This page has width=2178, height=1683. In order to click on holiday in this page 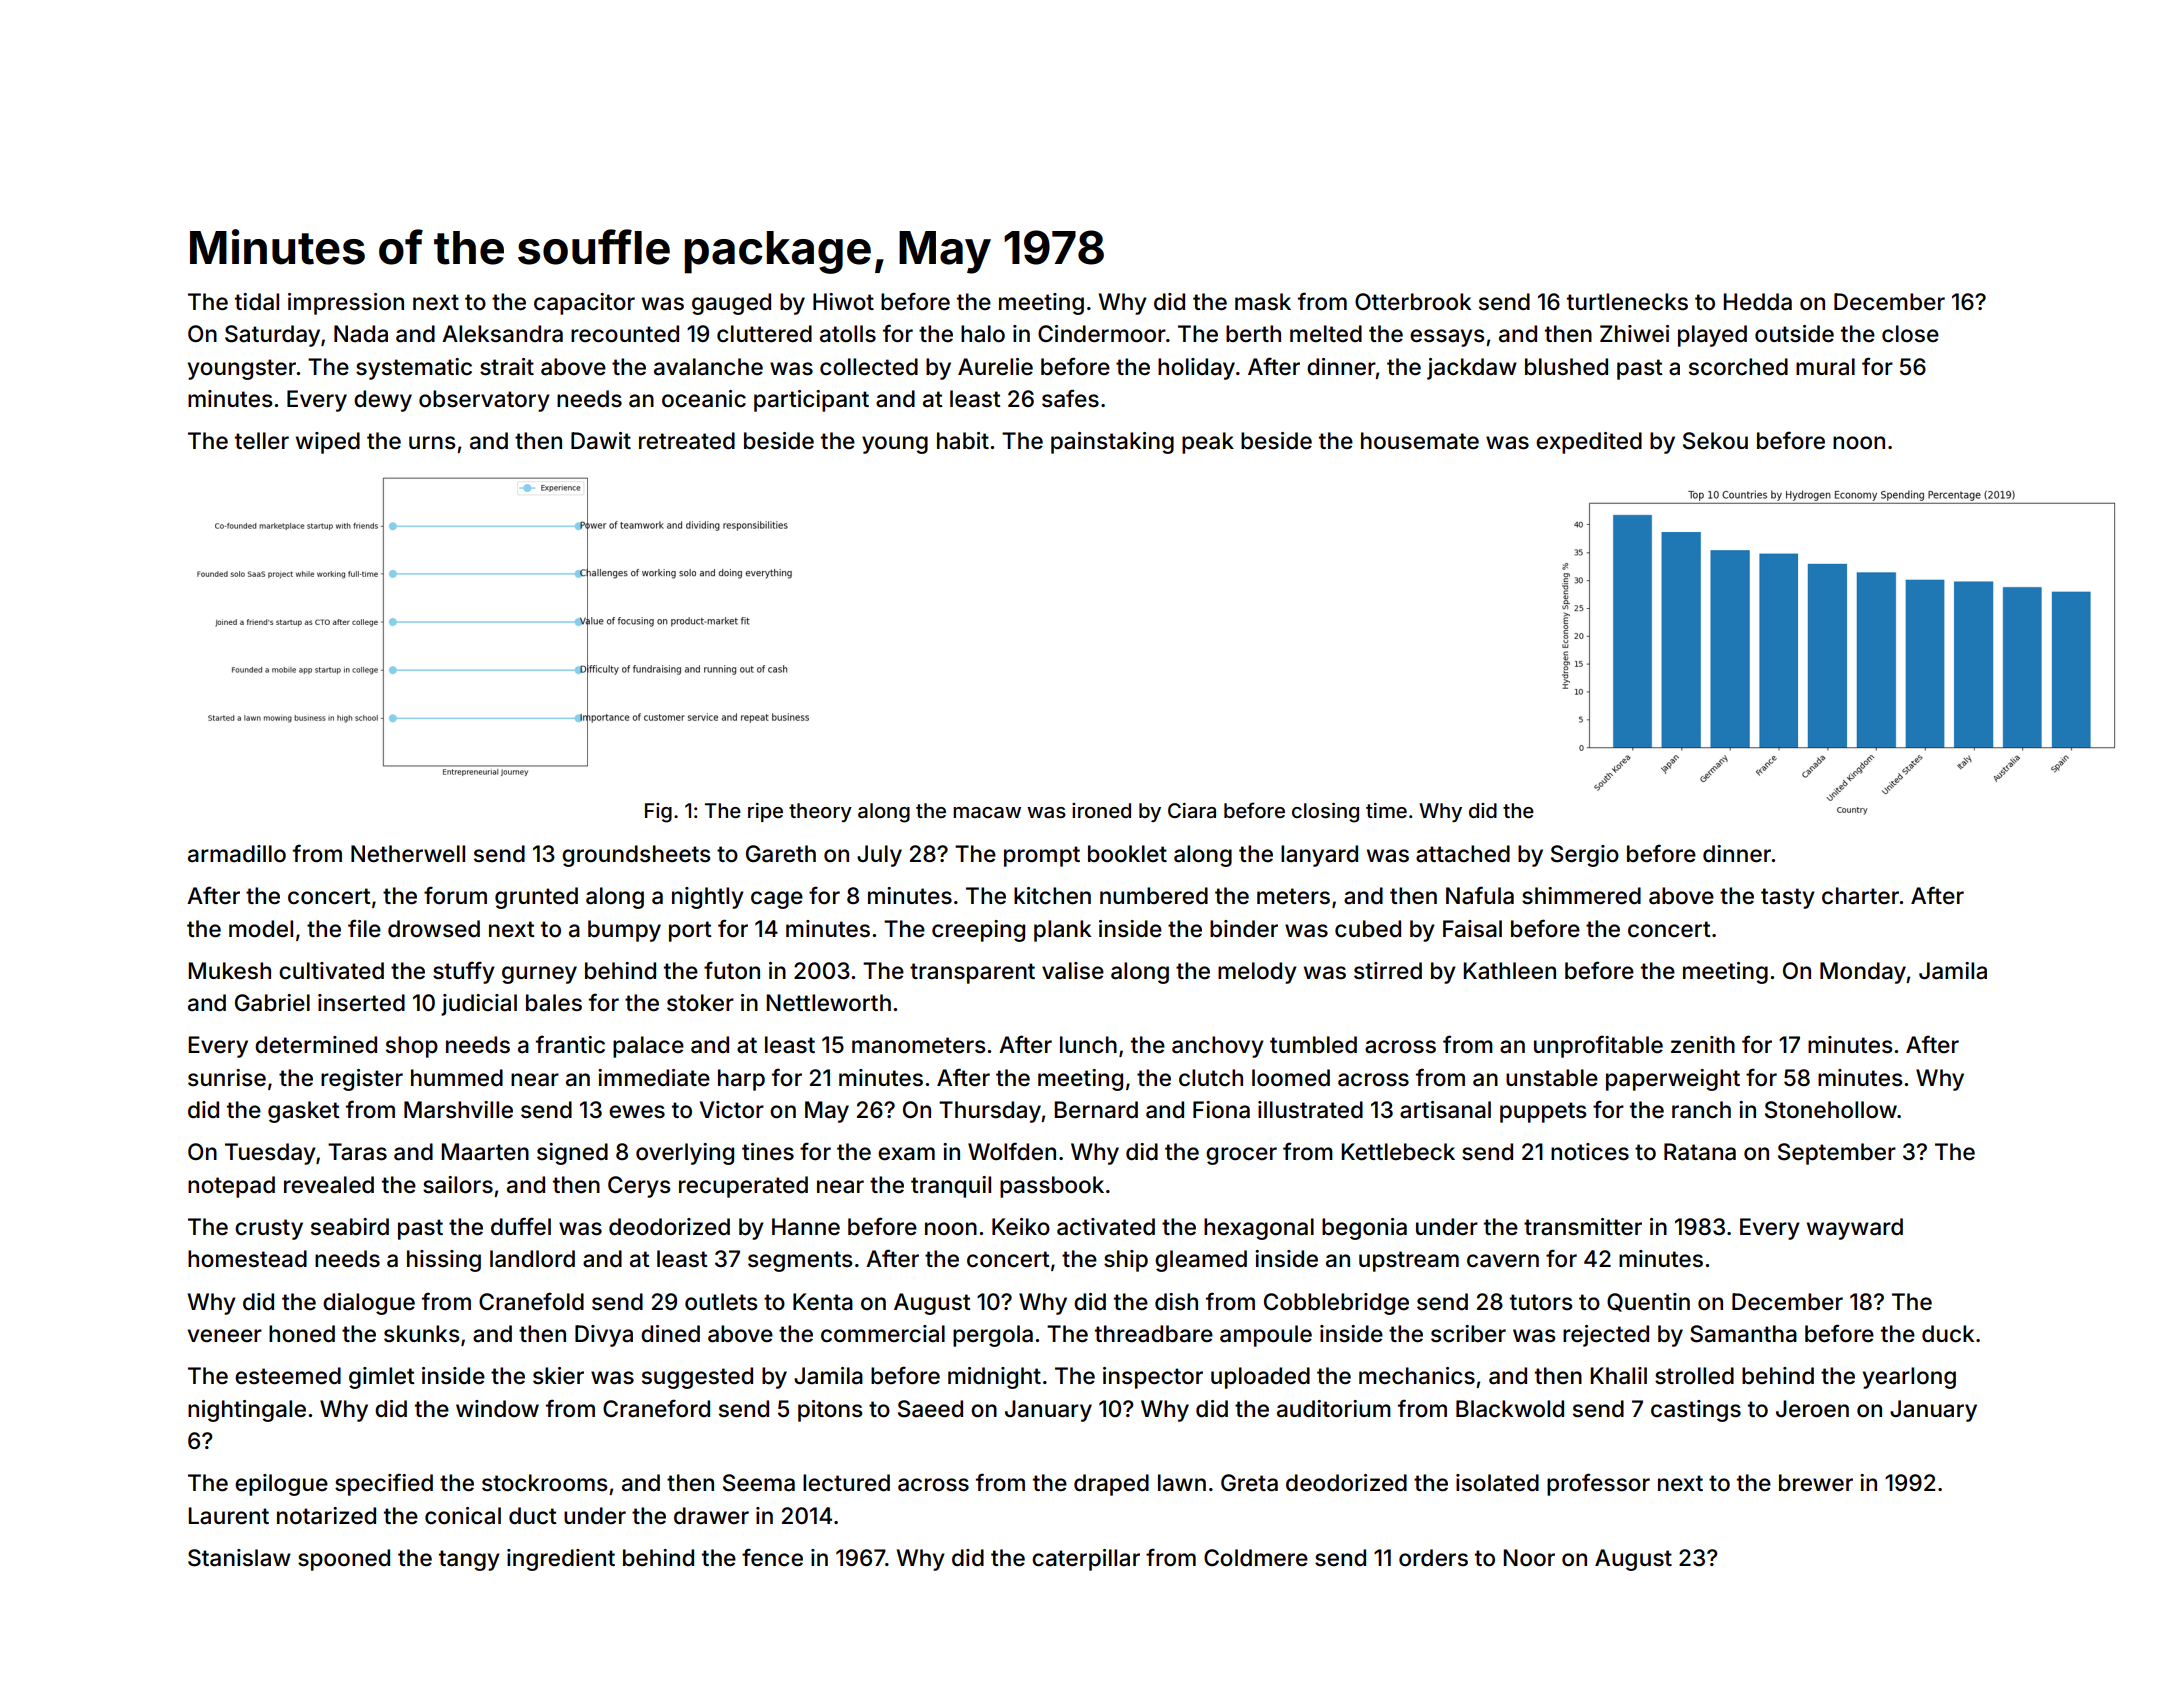, I will do `click(1196, 369)`.
